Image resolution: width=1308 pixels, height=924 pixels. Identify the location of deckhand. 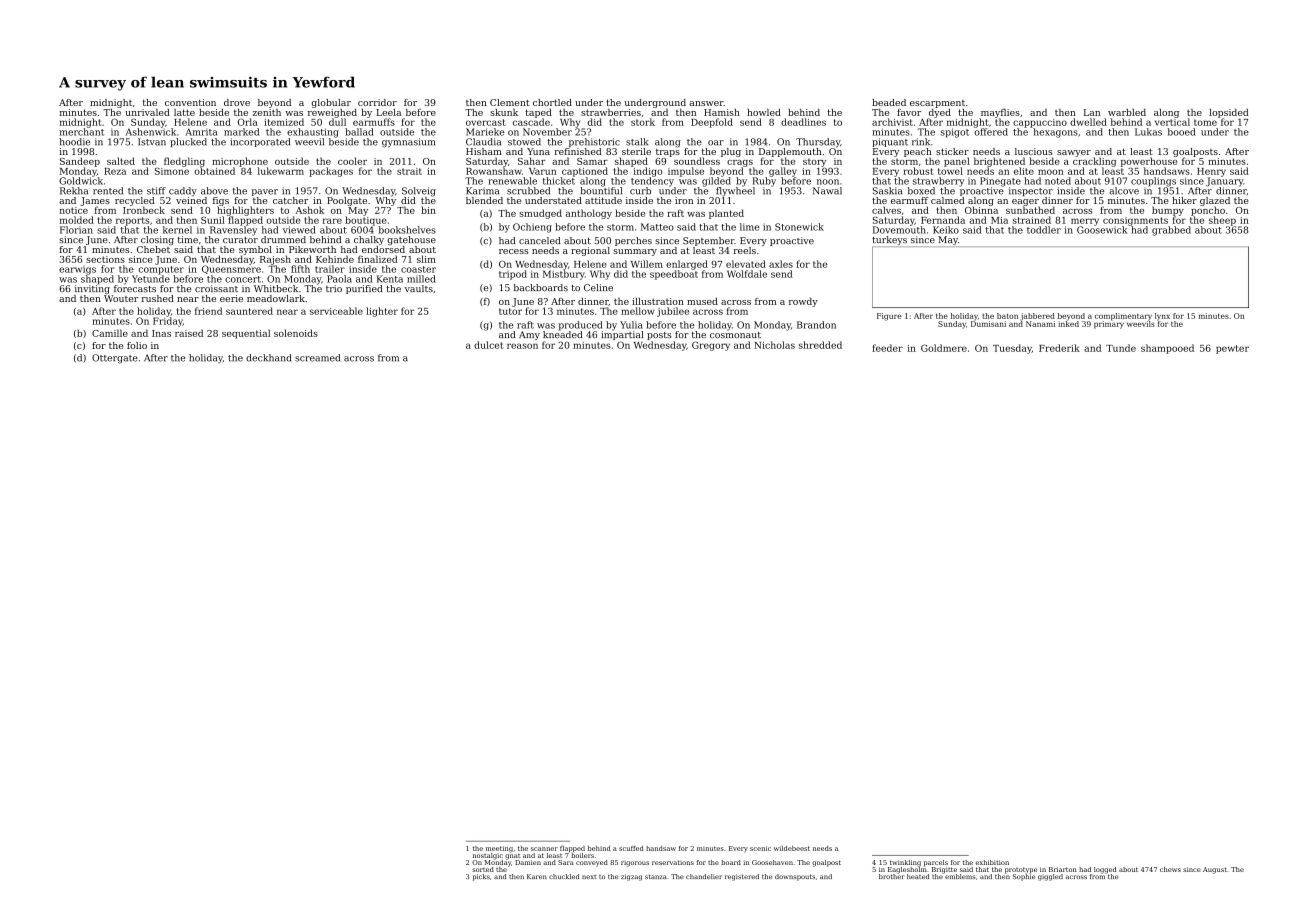
(268, 358).
